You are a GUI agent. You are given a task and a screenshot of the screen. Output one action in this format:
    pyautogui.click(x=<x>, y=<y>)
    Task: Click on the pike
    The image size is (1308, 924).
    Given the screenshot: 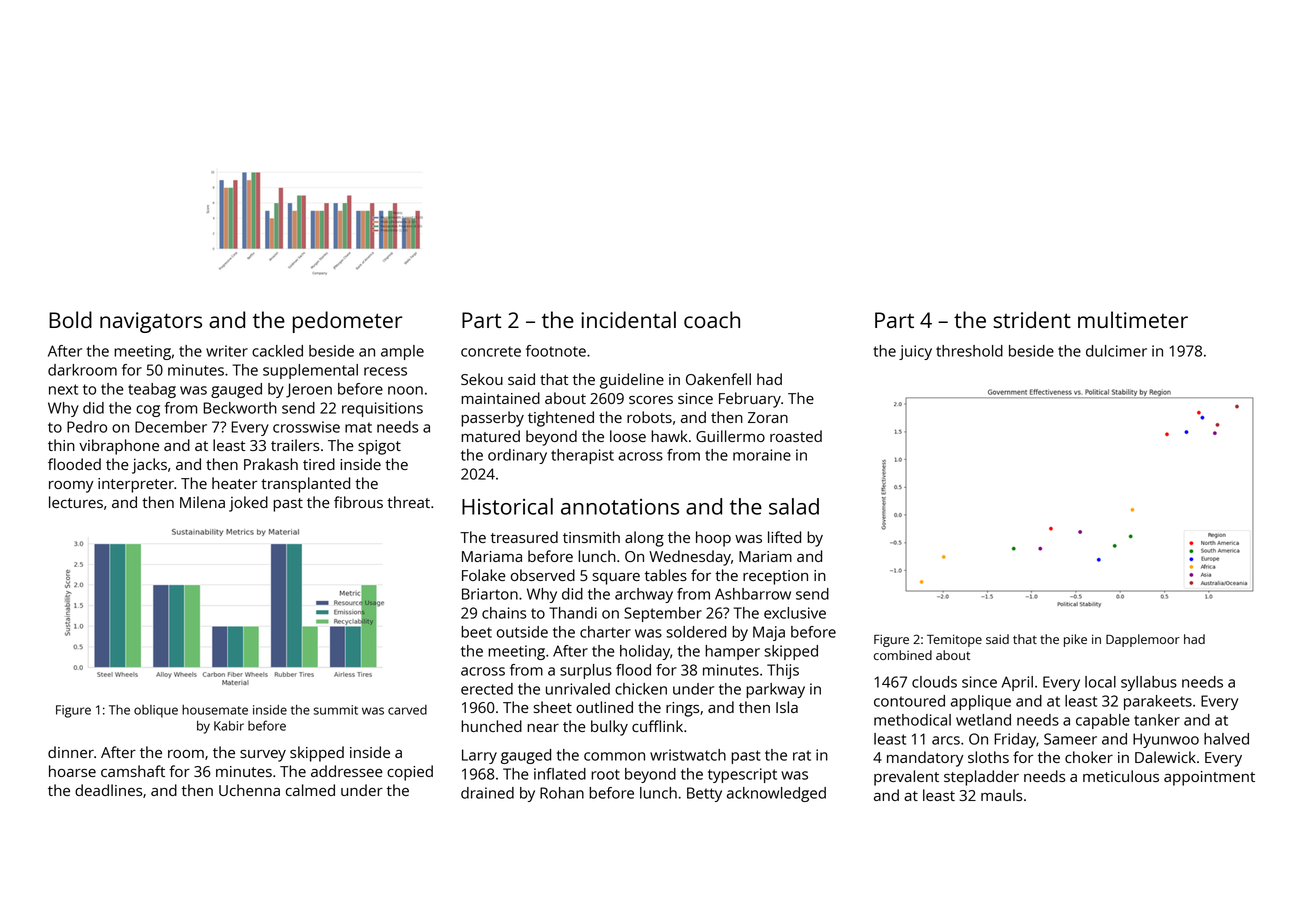 What is the action you would take?
    pyautogui.click(x=1075, y=640)
